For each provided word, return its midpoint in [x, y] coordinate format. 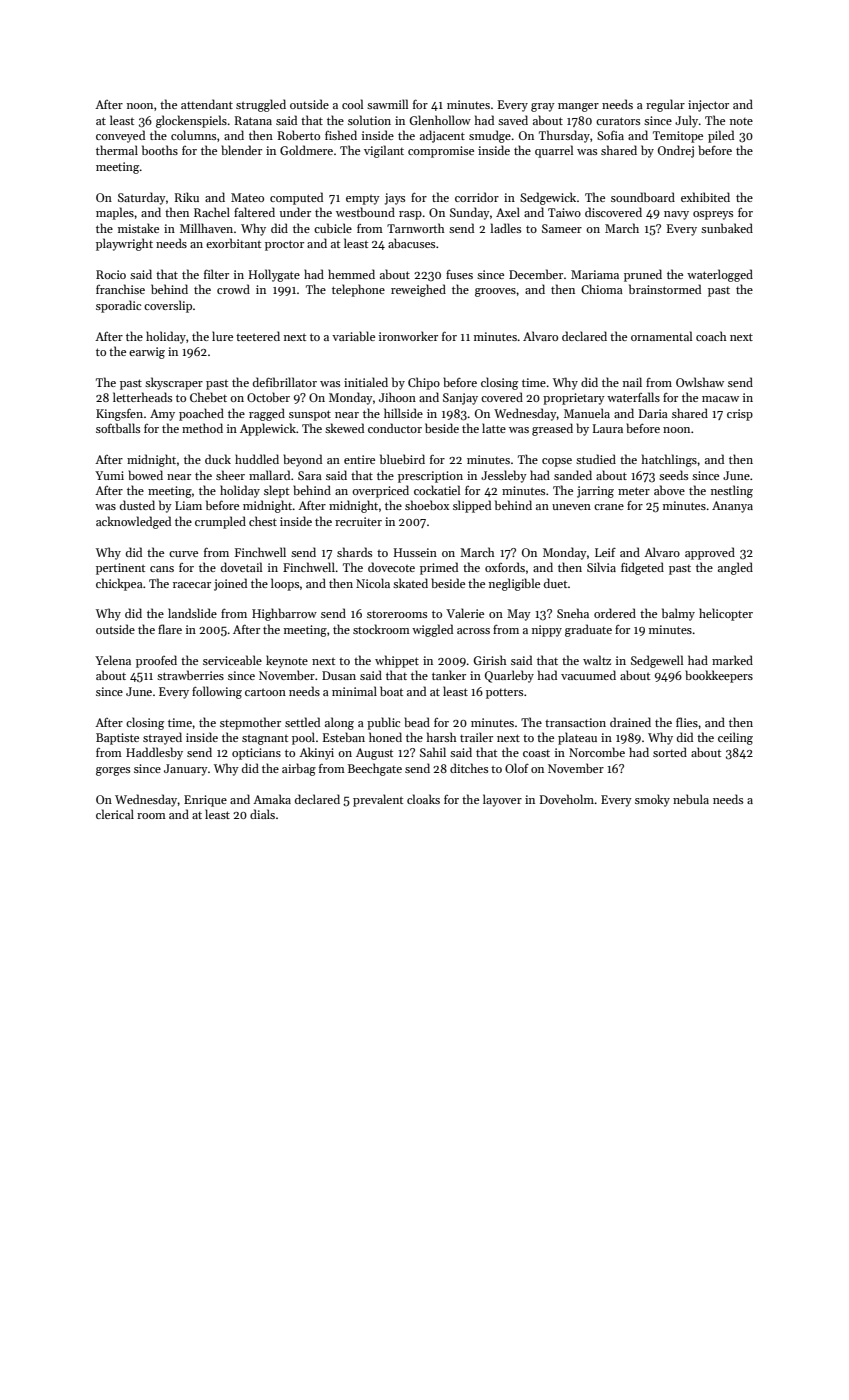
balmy [678, 614]
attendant [207, 104]
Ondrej [676, 151]
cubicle [333, 228]
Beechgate [375, 769]
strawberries [190, 675]
